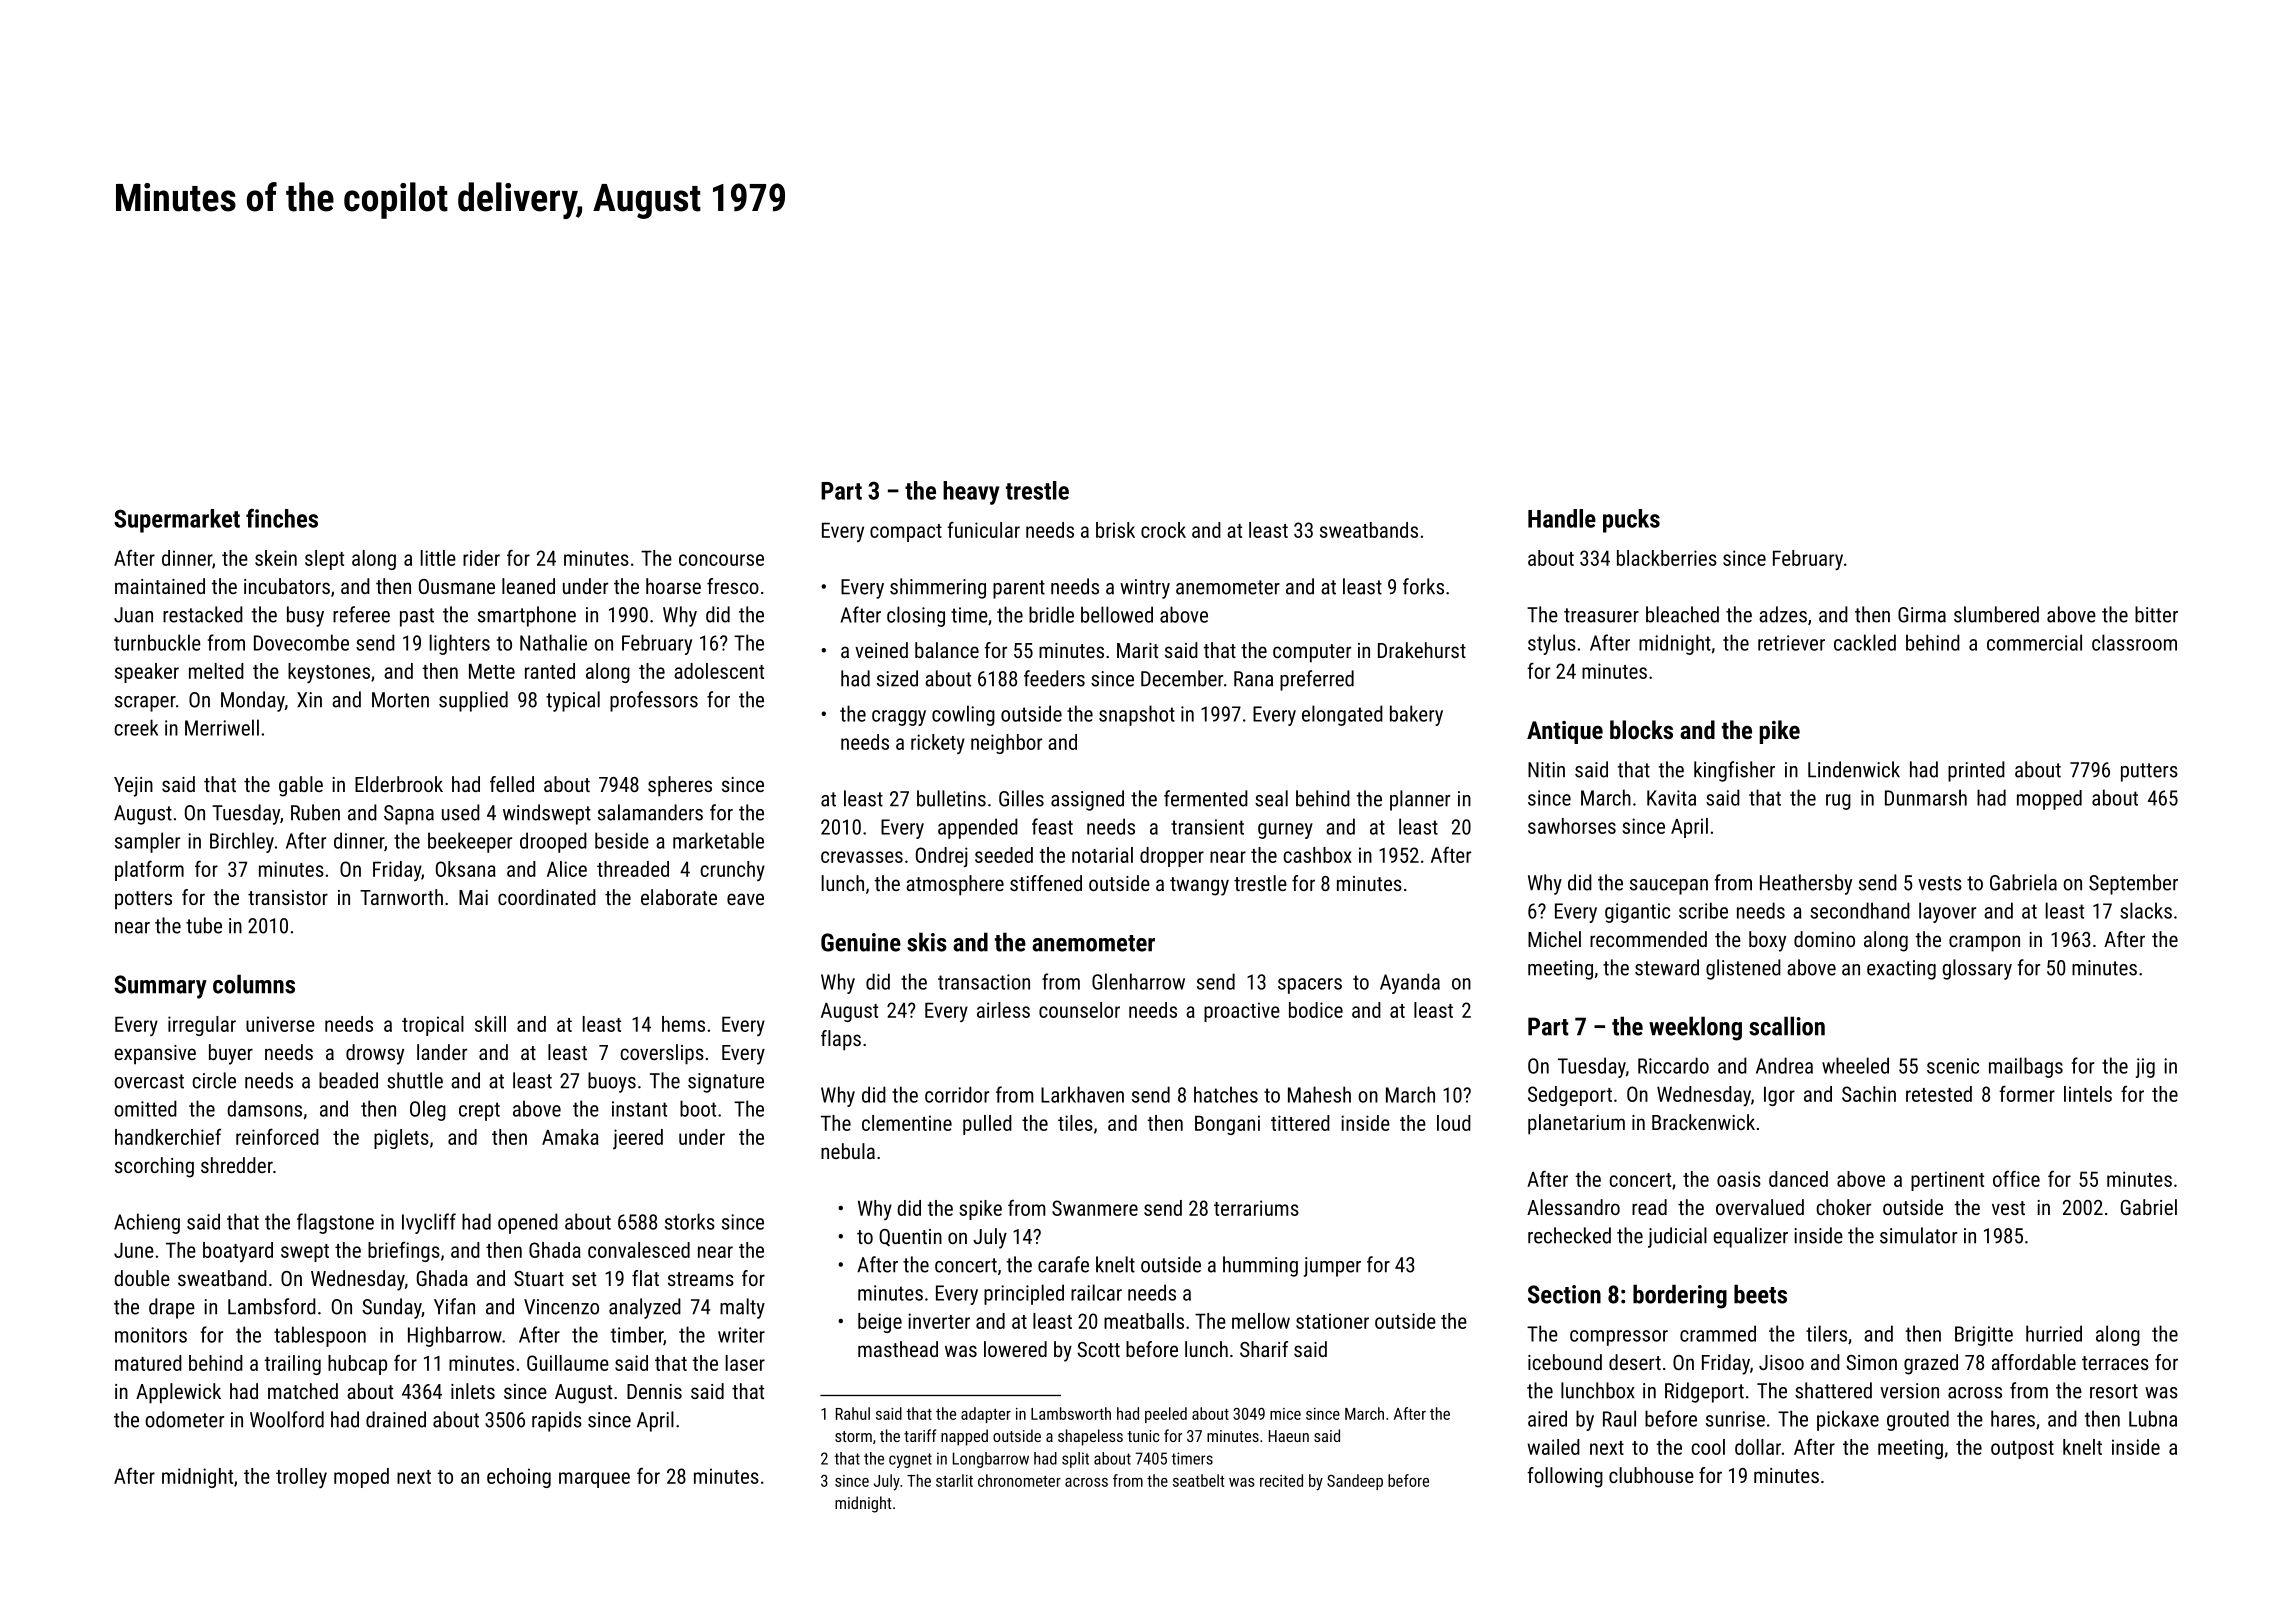 The height and width of the page is (1620, 2292). What do you see at coordinates (301, 1478) in the page?
I see `trolley` at bounding box center [301, 1478].
